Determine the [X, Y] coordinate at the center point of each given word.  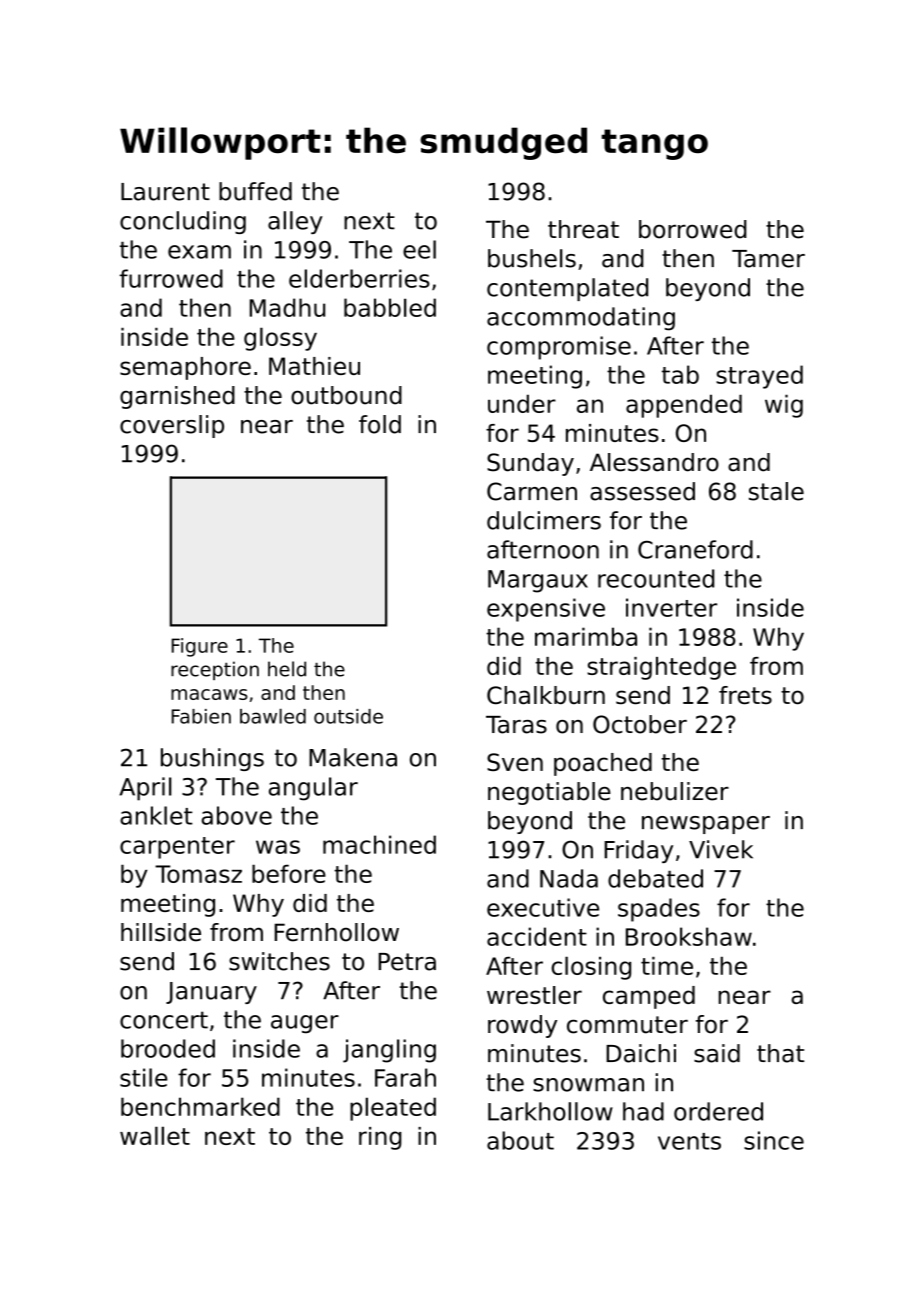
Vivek [721, 849]
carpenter [177, 848]
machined [379, 844]
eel [419, 249]
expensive [546, 610]
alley [295, 222]
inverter [671, 607]
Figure [200, 647]
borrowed [693, 229]
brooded [168, 1048]
